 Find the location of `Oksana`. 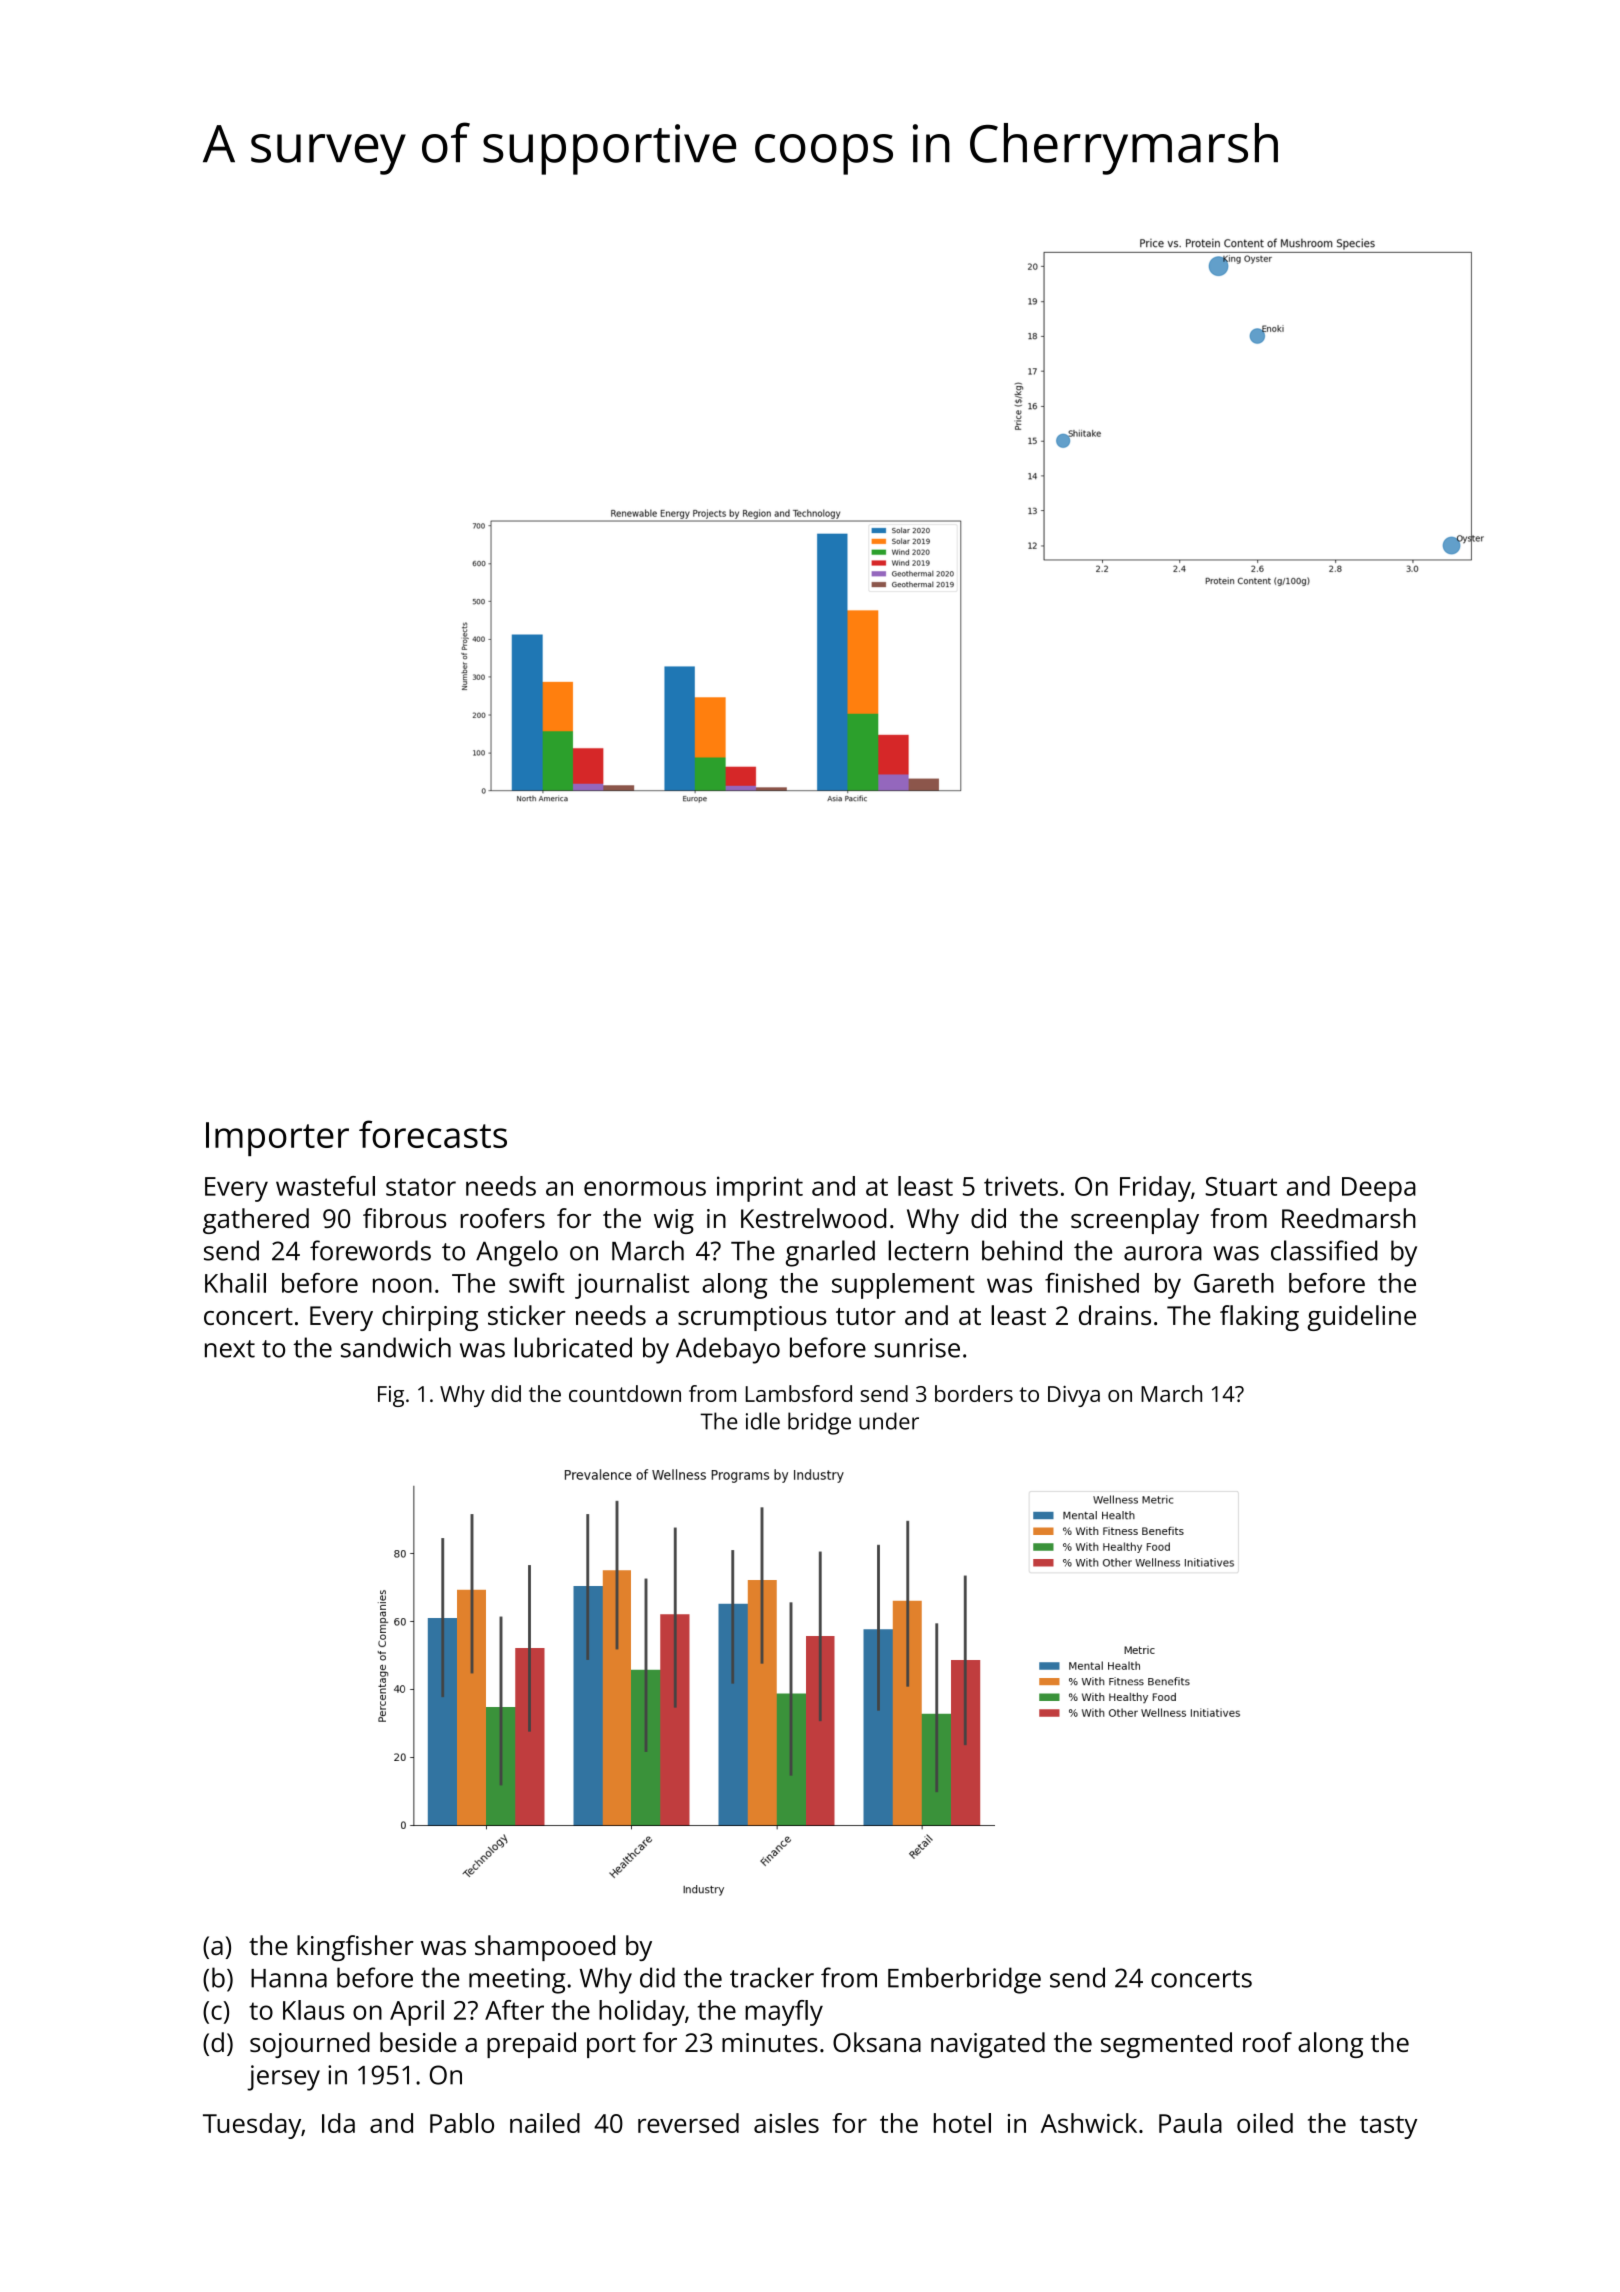

Oksana is located at coordinates (877, 2042).
